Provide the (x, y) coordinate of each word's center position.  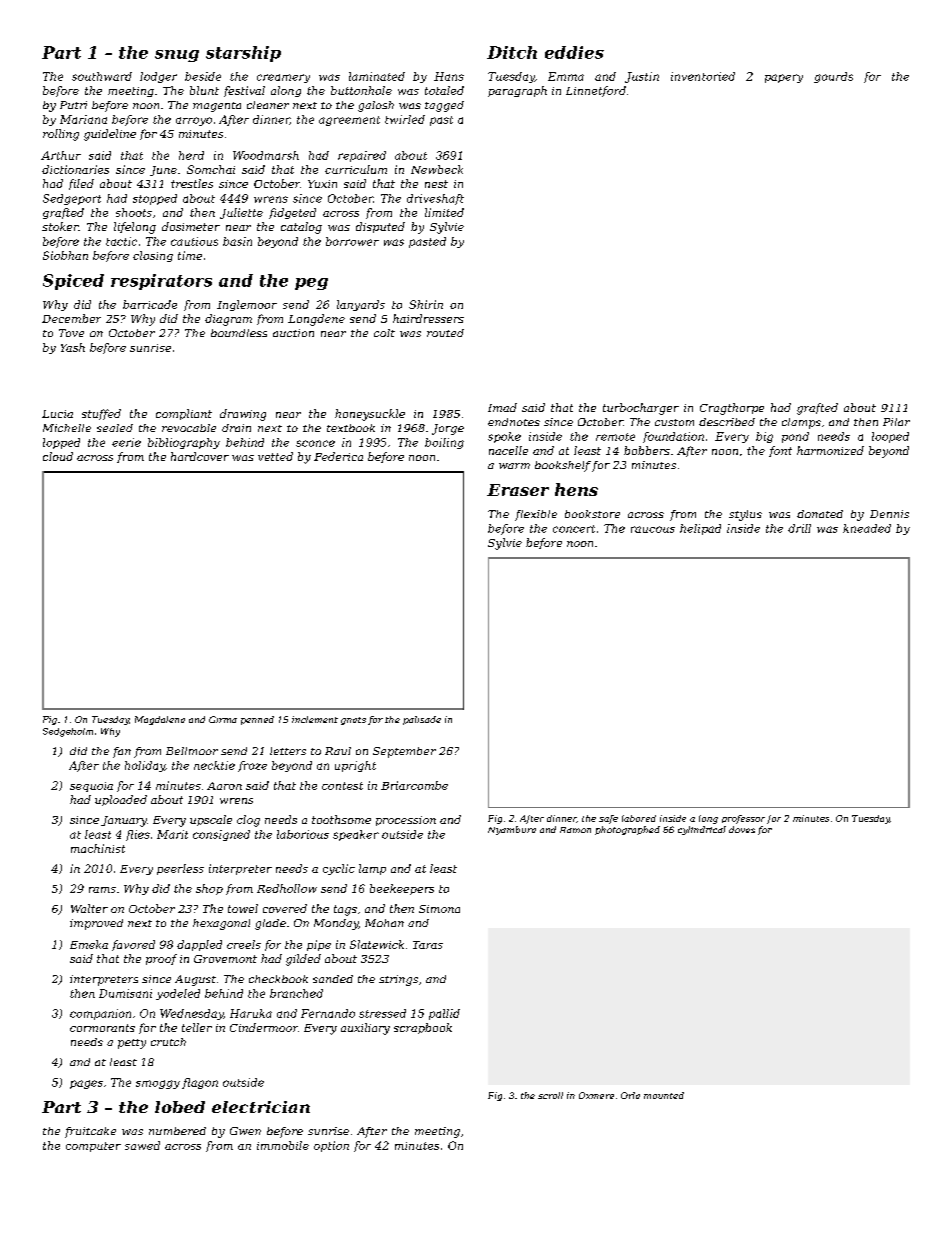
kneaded (867, 528)
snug (177, 56)
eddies (574, 52)
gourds (833, 77)
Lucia (57, 414)
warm (514, 466)
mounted (664, 1095)
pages (86, 1084)
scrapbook (423, 1028)
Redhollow (287, 888)
